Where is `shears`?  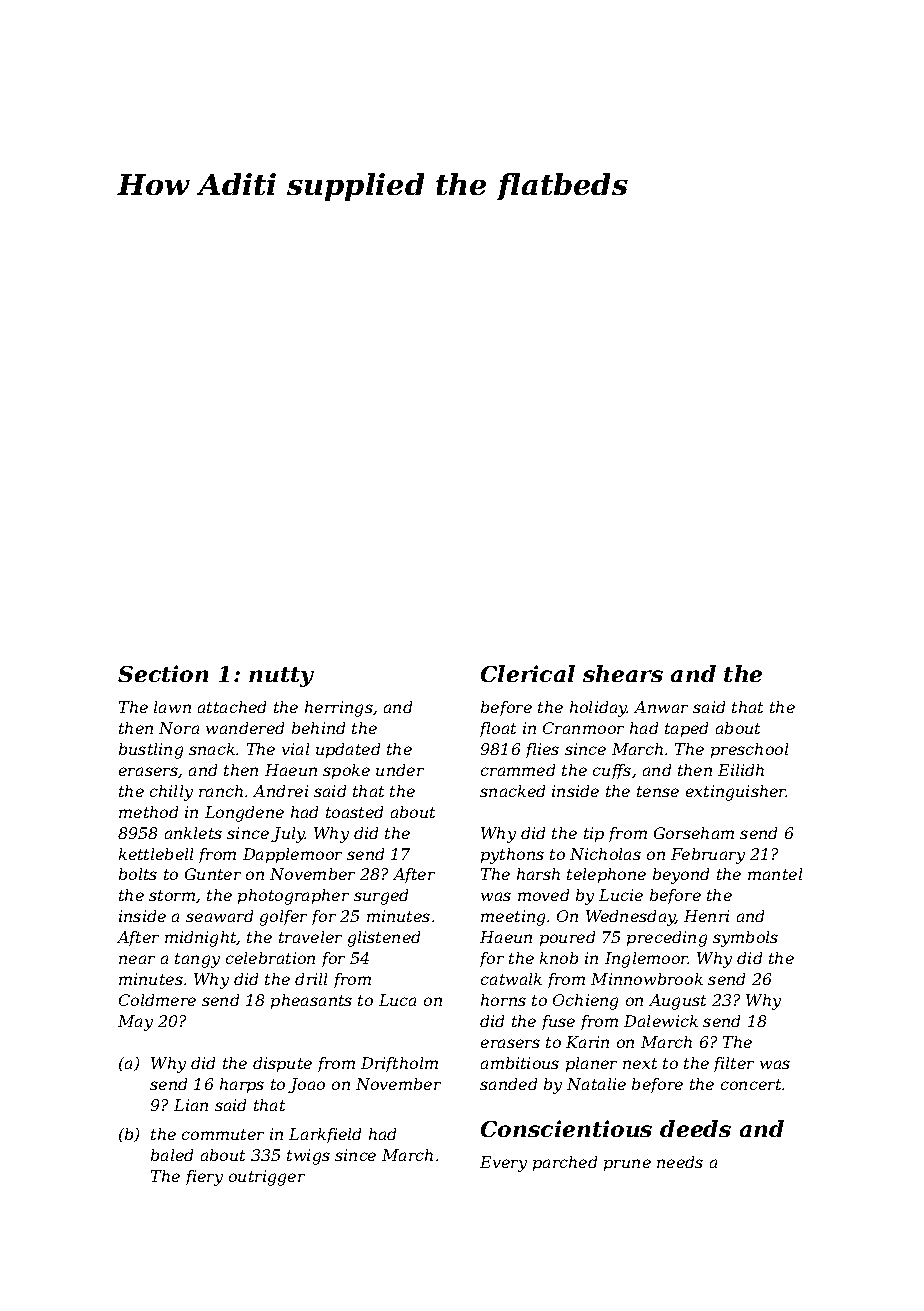
shears is located at coordinates (623, 673).
